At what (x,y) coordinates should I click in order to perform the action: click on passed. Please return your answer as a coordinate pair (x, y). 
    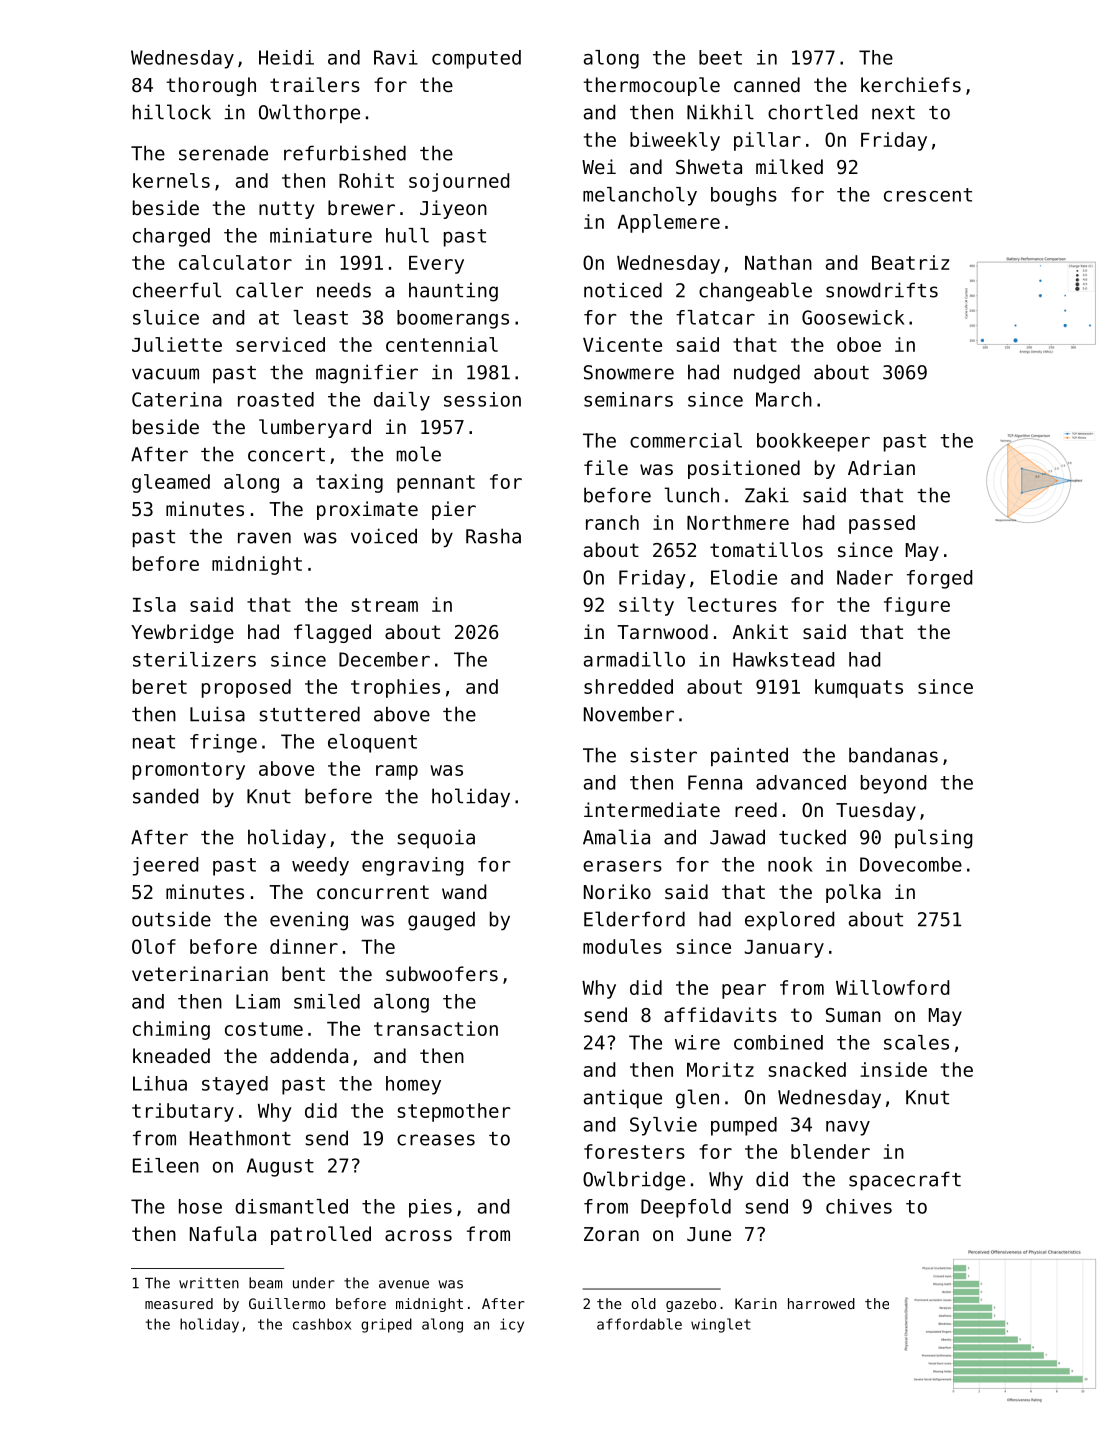
    Looking at the image, I should click on (882, 524).
